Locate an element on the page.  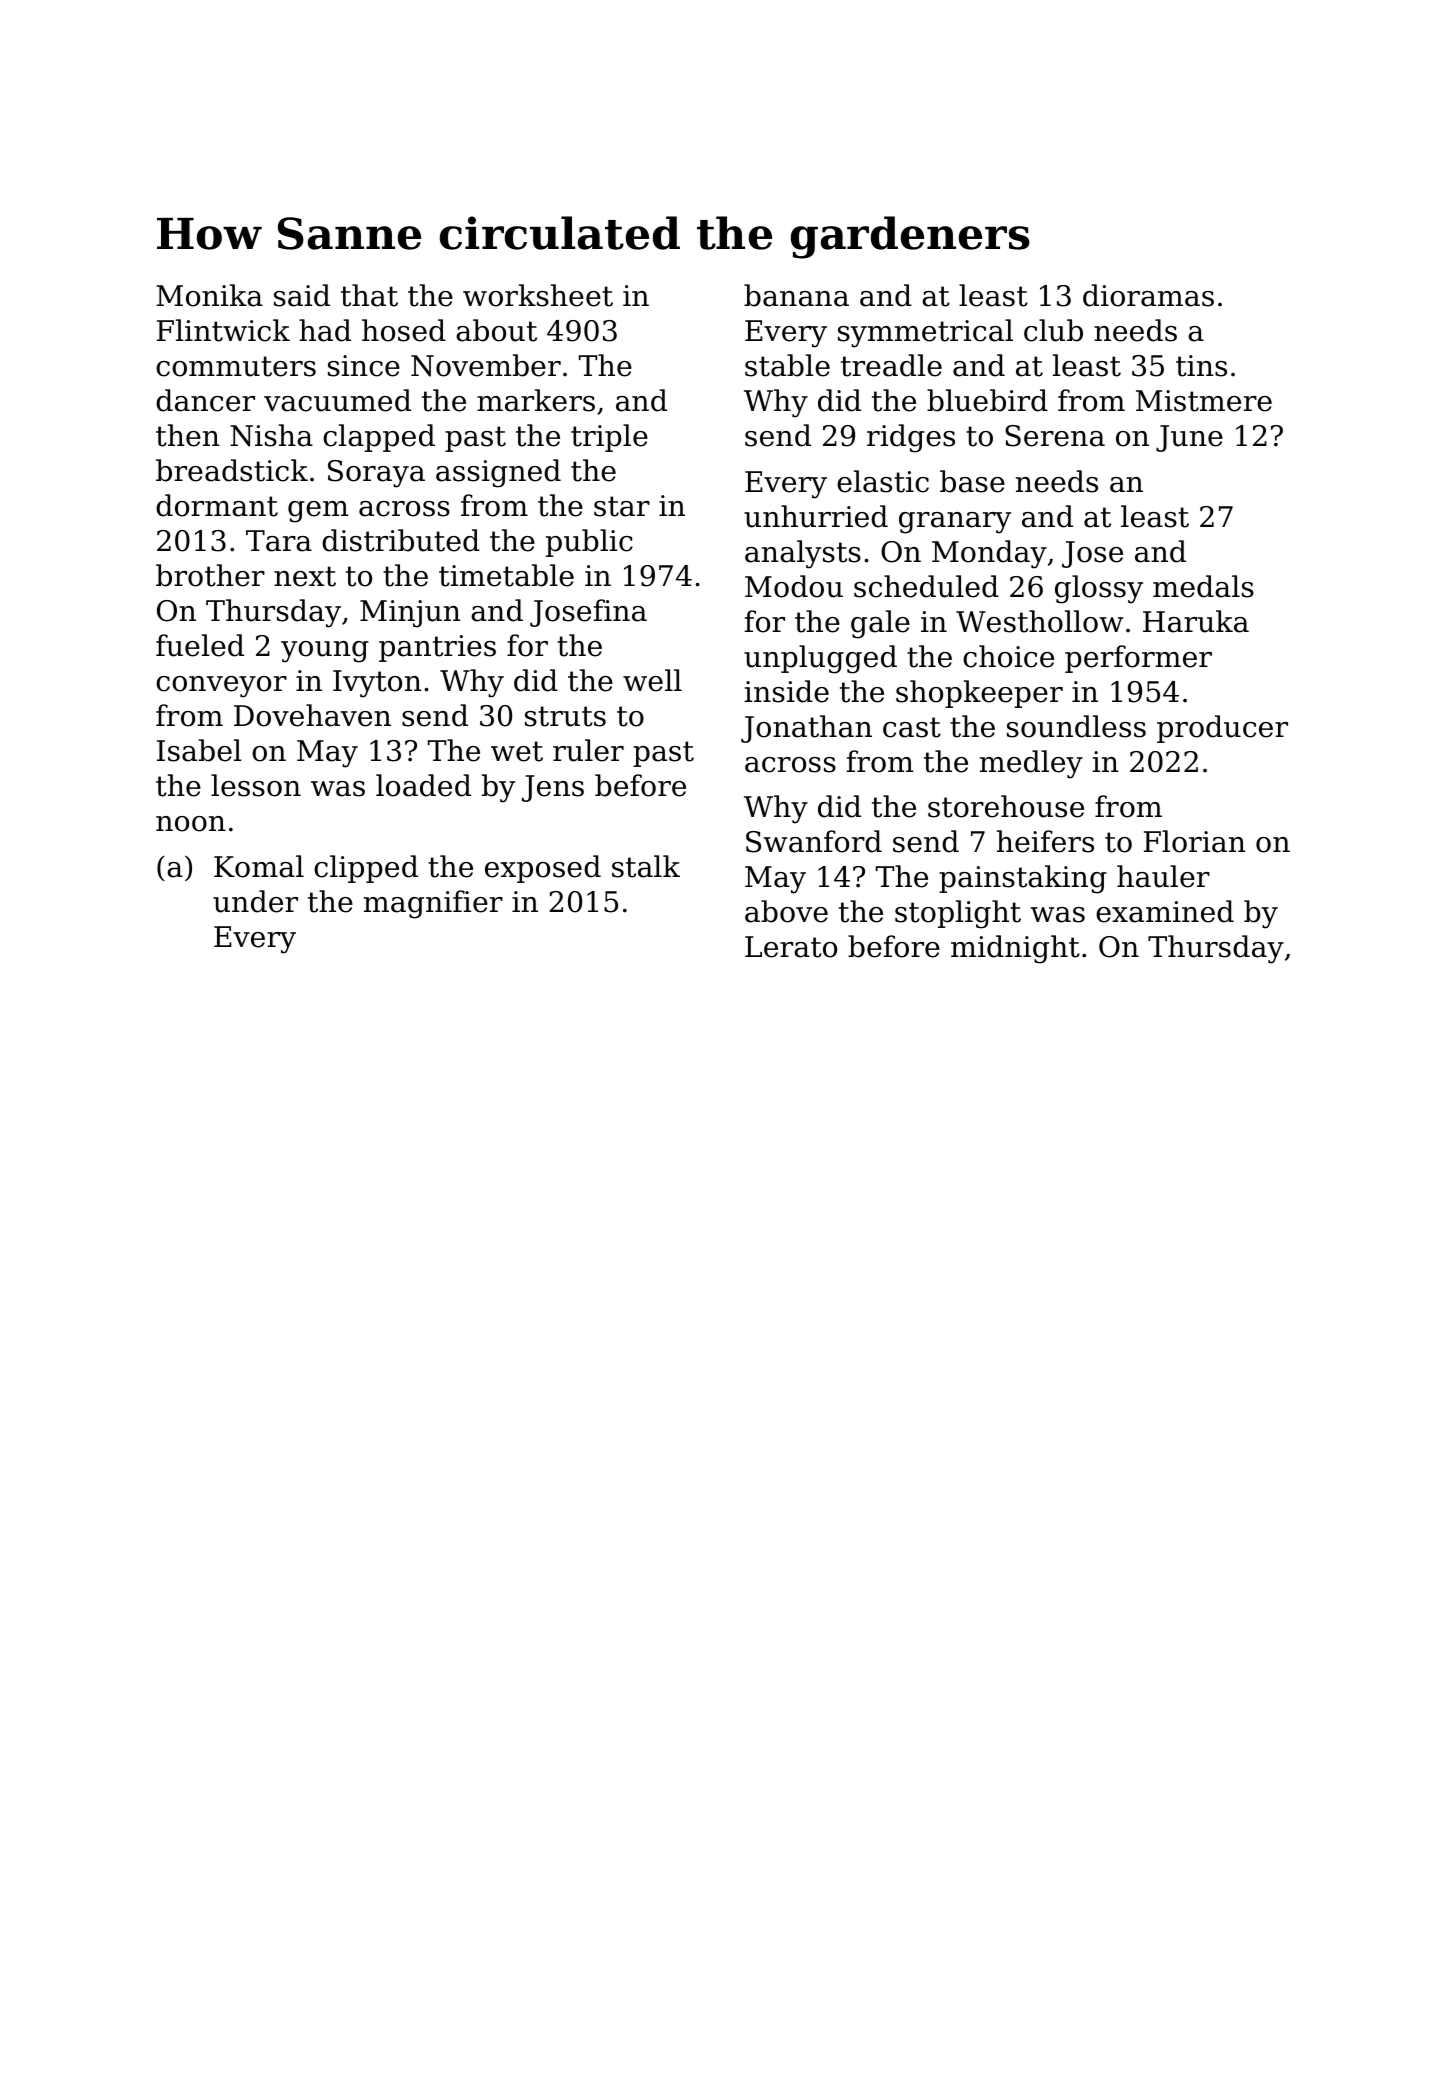
medals is located at coordinates (1203, 586).
